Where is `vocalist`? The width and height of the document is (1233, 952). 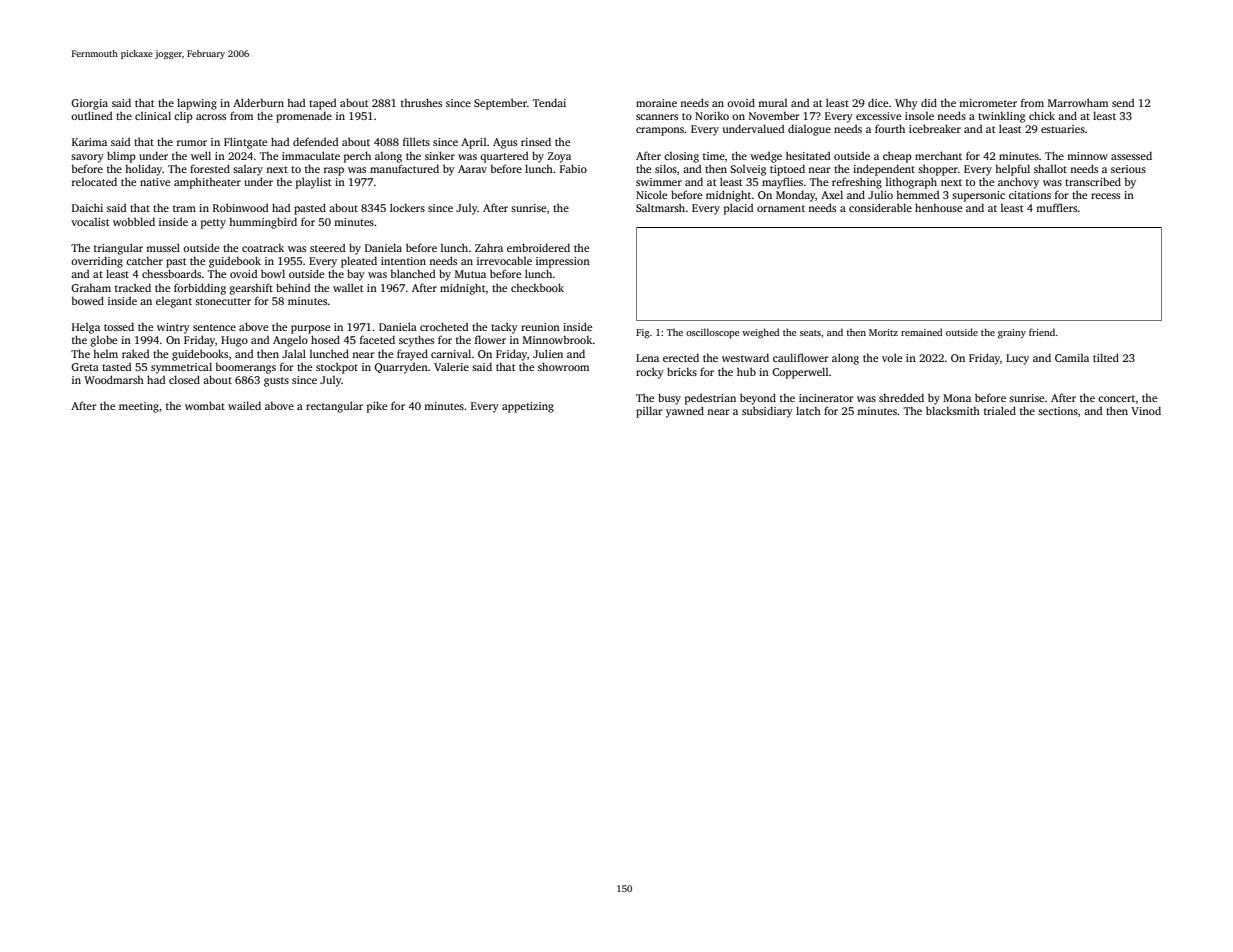 vocalist is located at coordinates (90, 222).
